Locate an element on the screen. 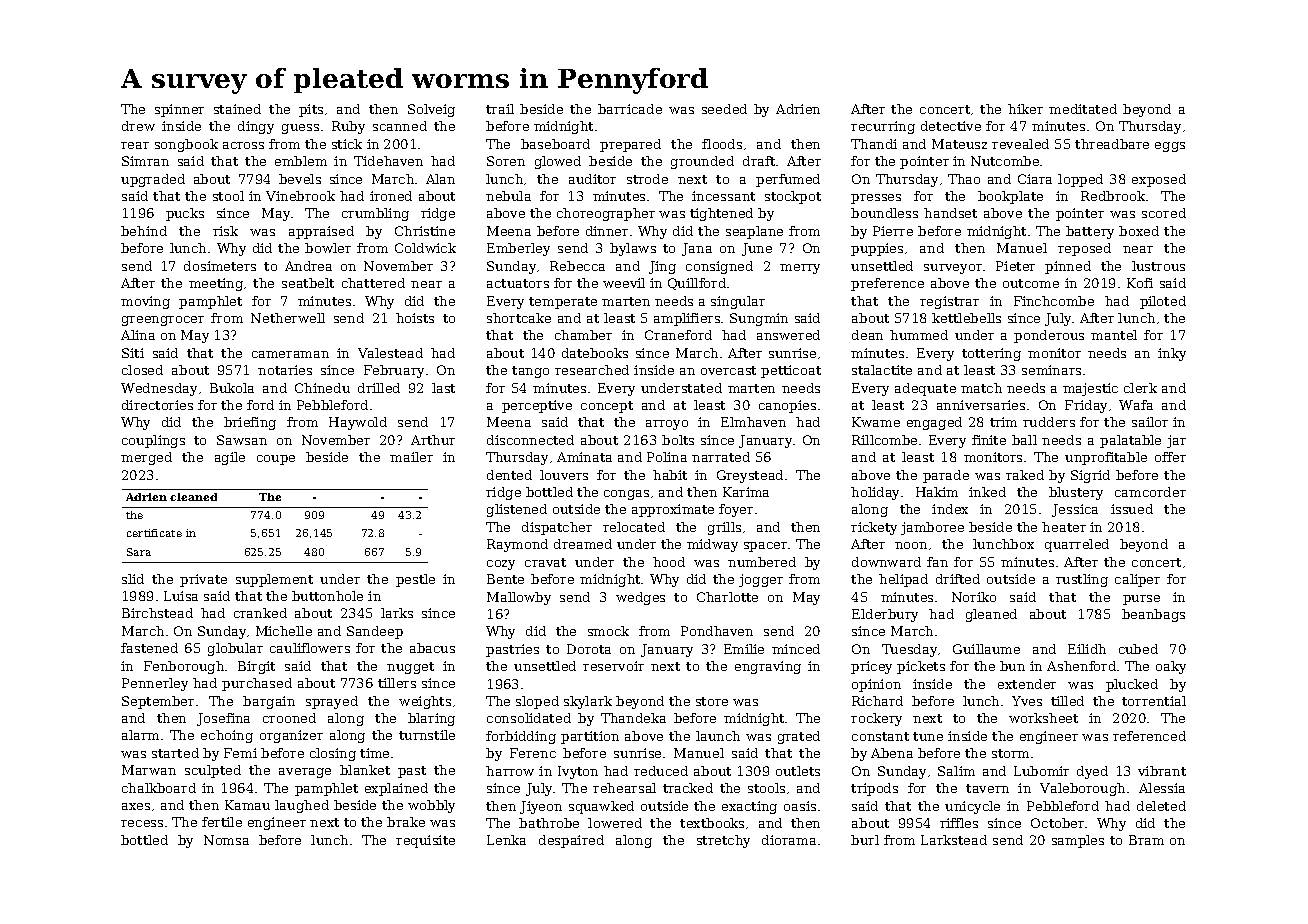 This screenshot has height=924, width=1308. seminars is located at coordinates (1051, 370).
